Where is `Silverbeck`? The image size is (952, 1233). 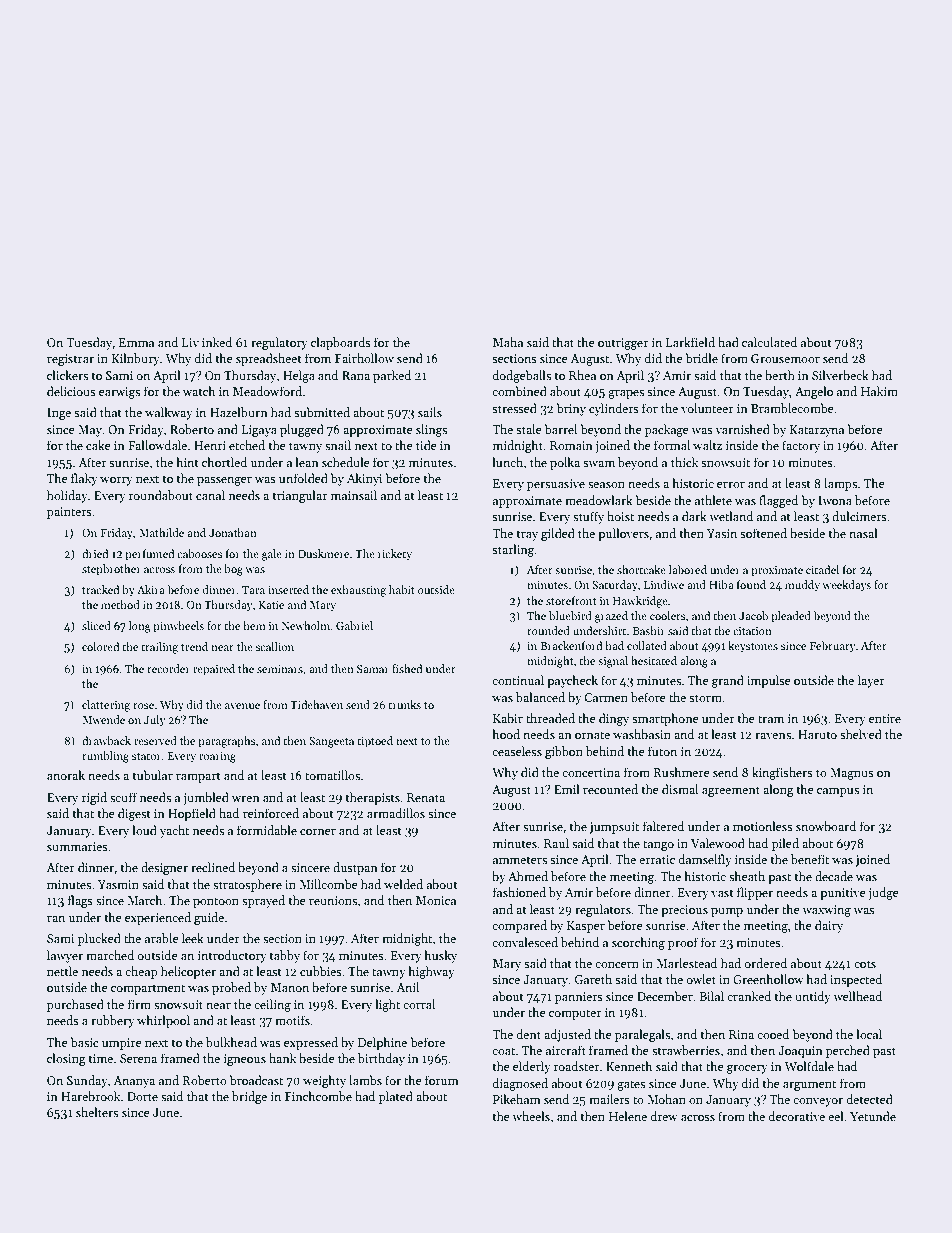
Silverbeck is located at coordinates (840, 375).
